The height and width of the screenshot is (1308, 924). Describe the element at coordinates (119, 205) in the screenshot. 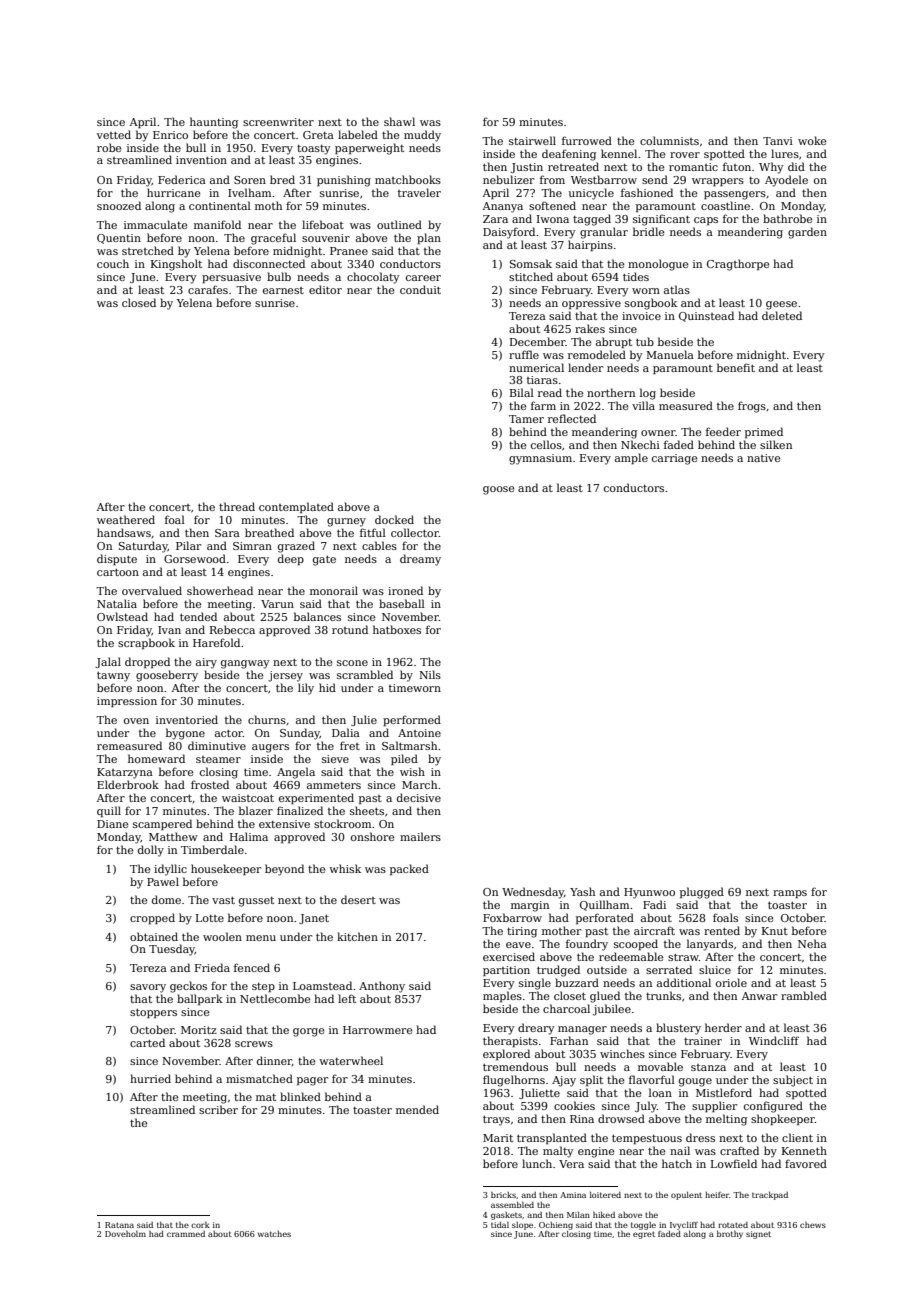

I see `snoozed` at that location.
